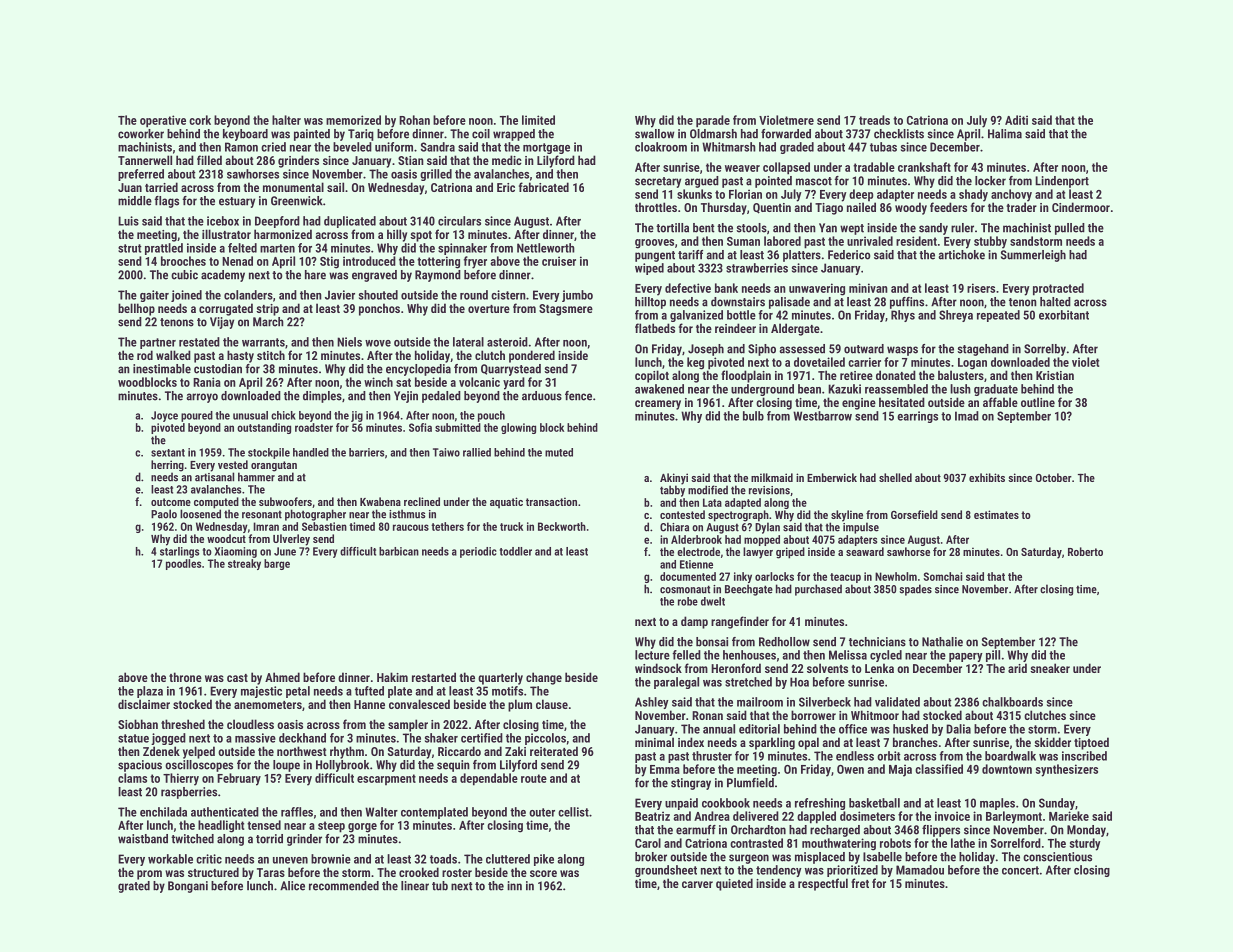  Describe the element at coordinates (916, 590) in the screenshot. I see `spades` at that location.
